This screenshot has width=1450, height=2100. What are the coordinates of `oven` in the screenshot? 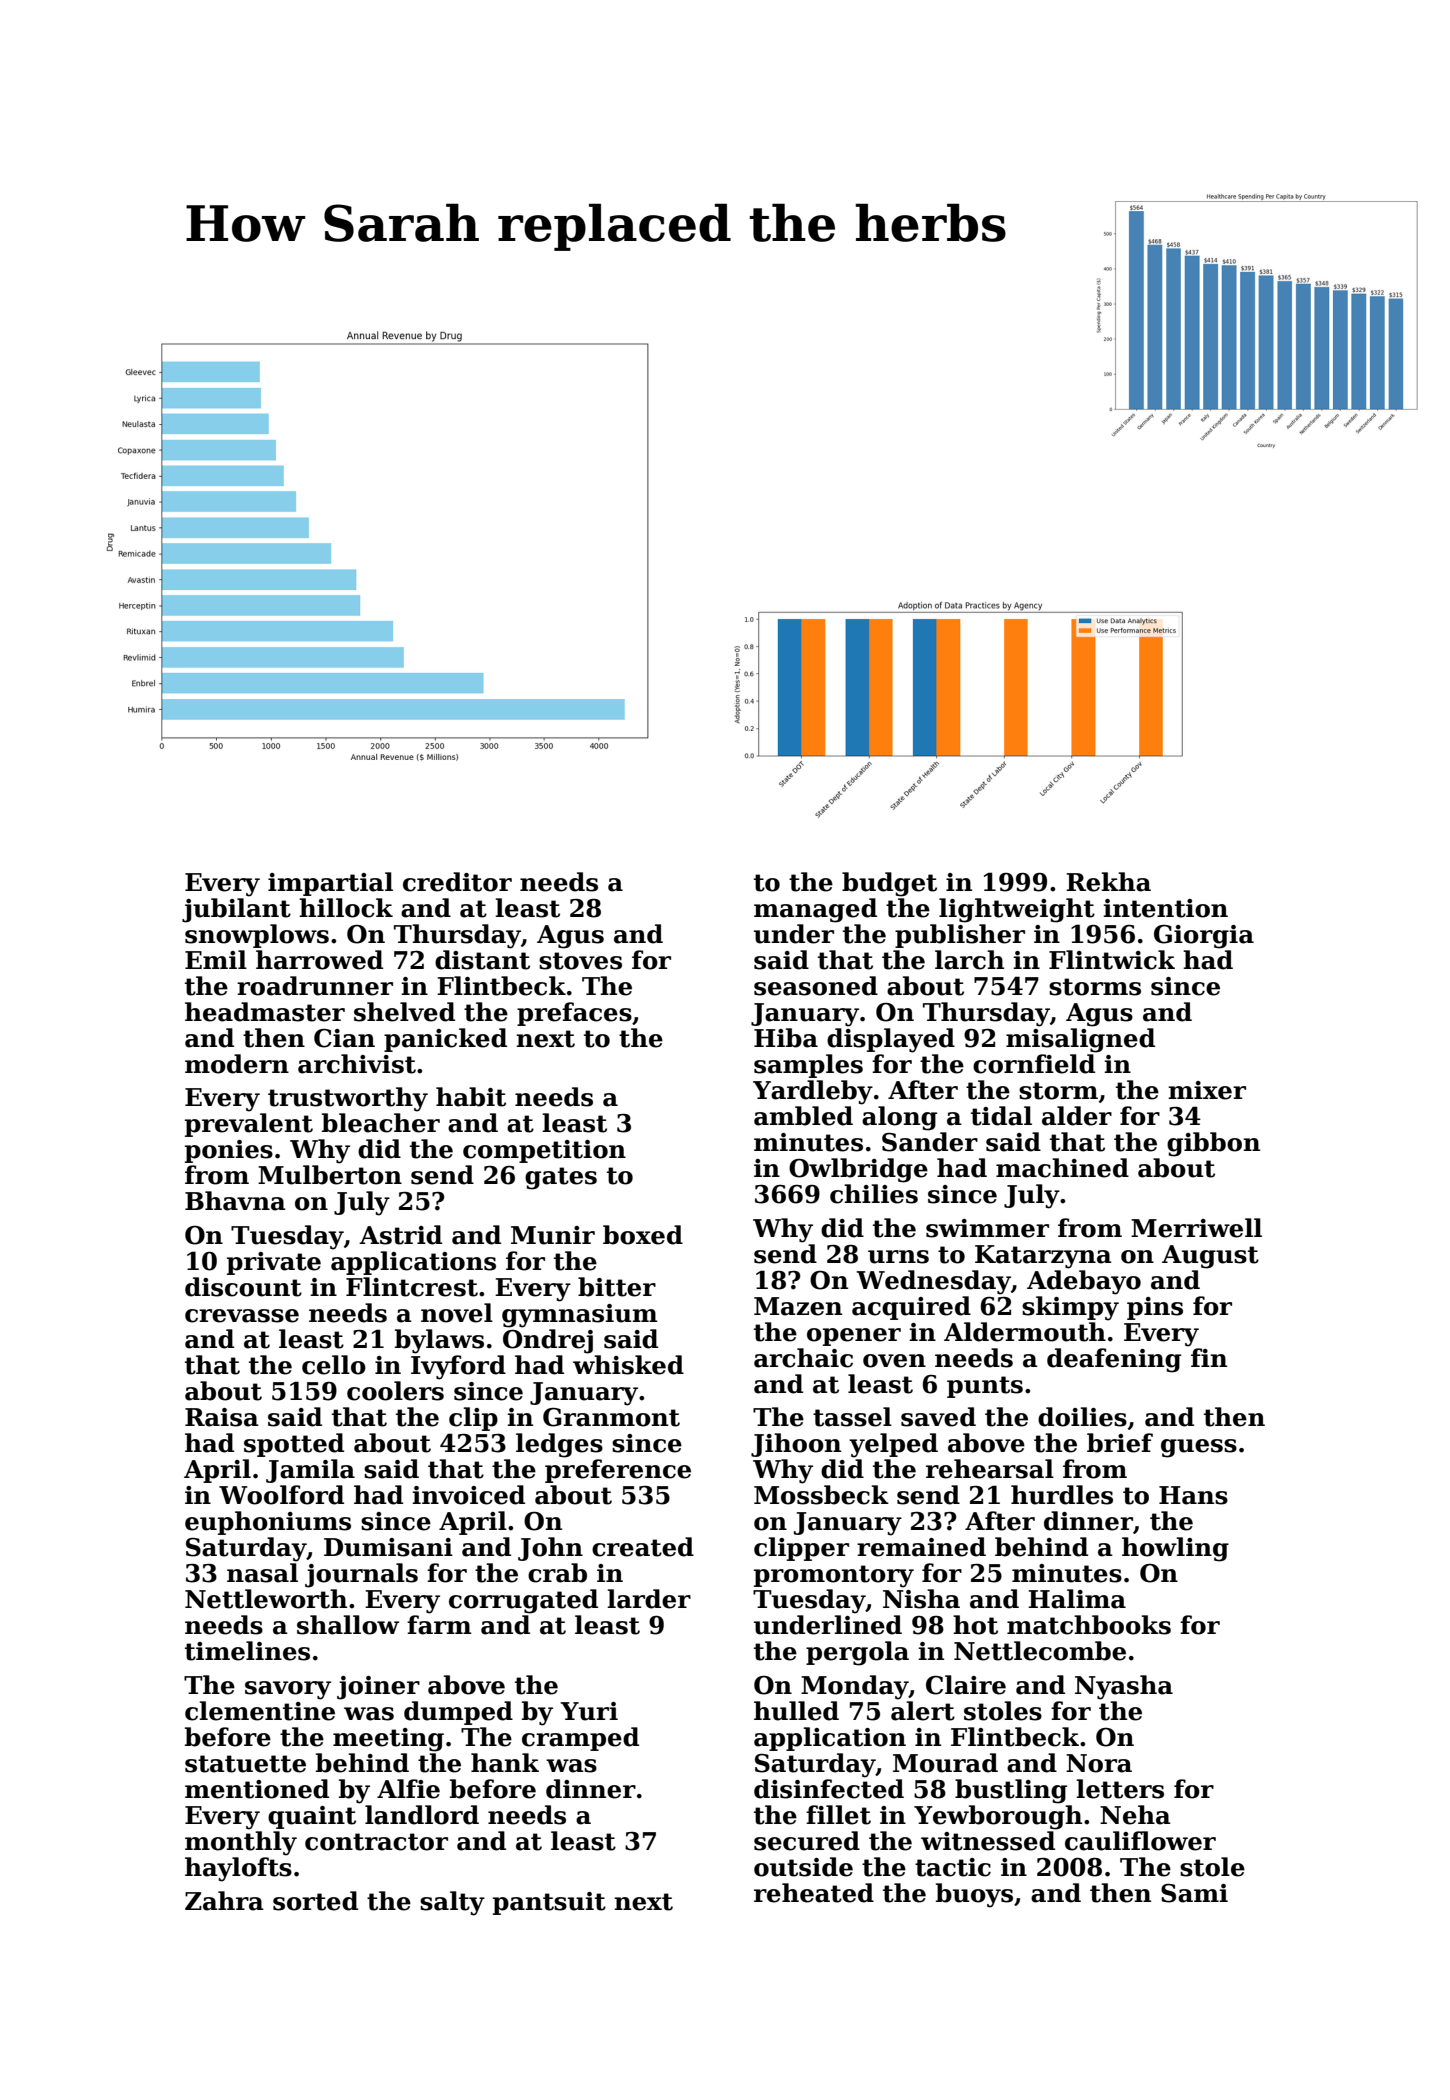 It's located at (894, 1361).
